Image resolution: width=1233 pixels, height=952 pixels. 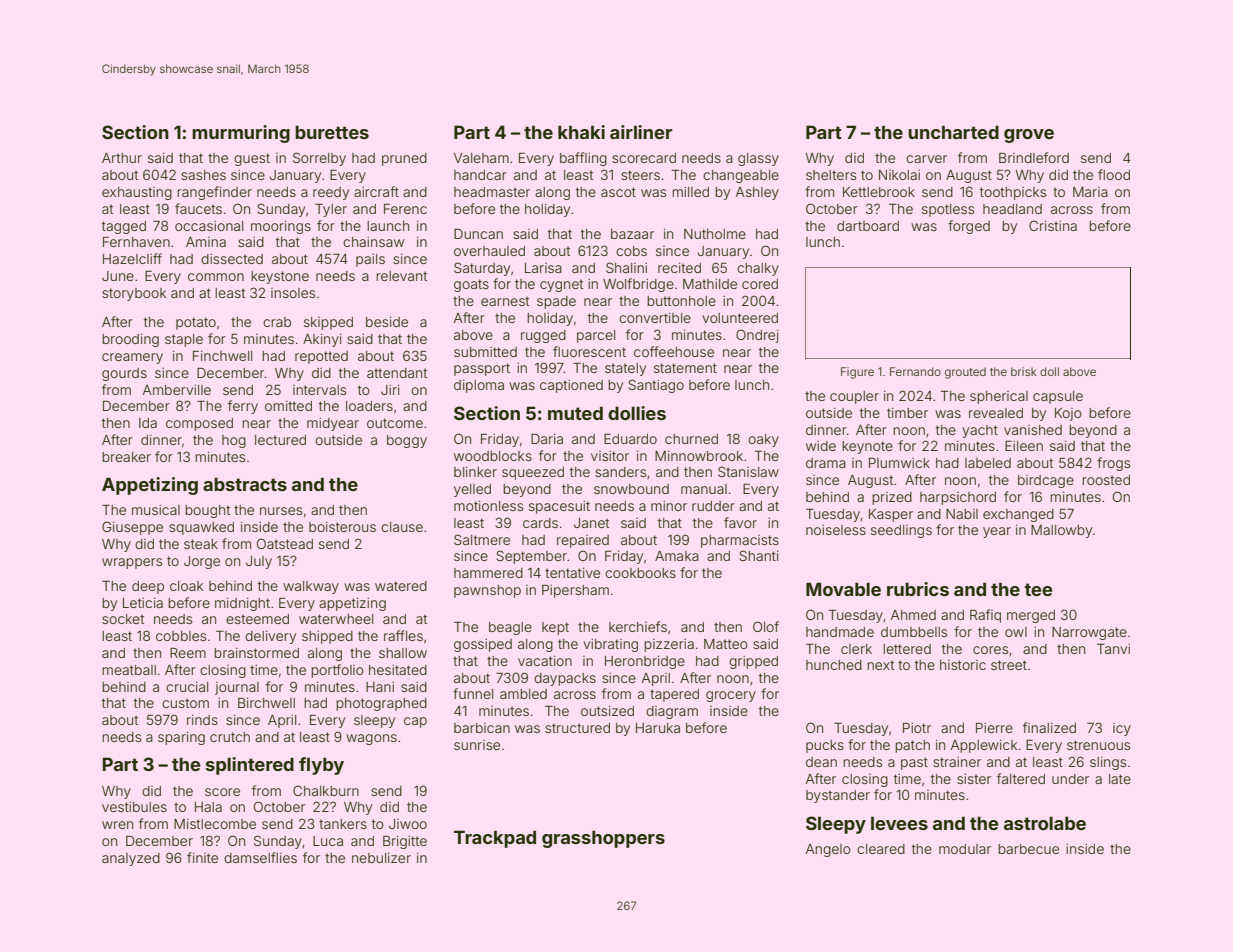 I want to click on muted, so click(x=575, y=413).
